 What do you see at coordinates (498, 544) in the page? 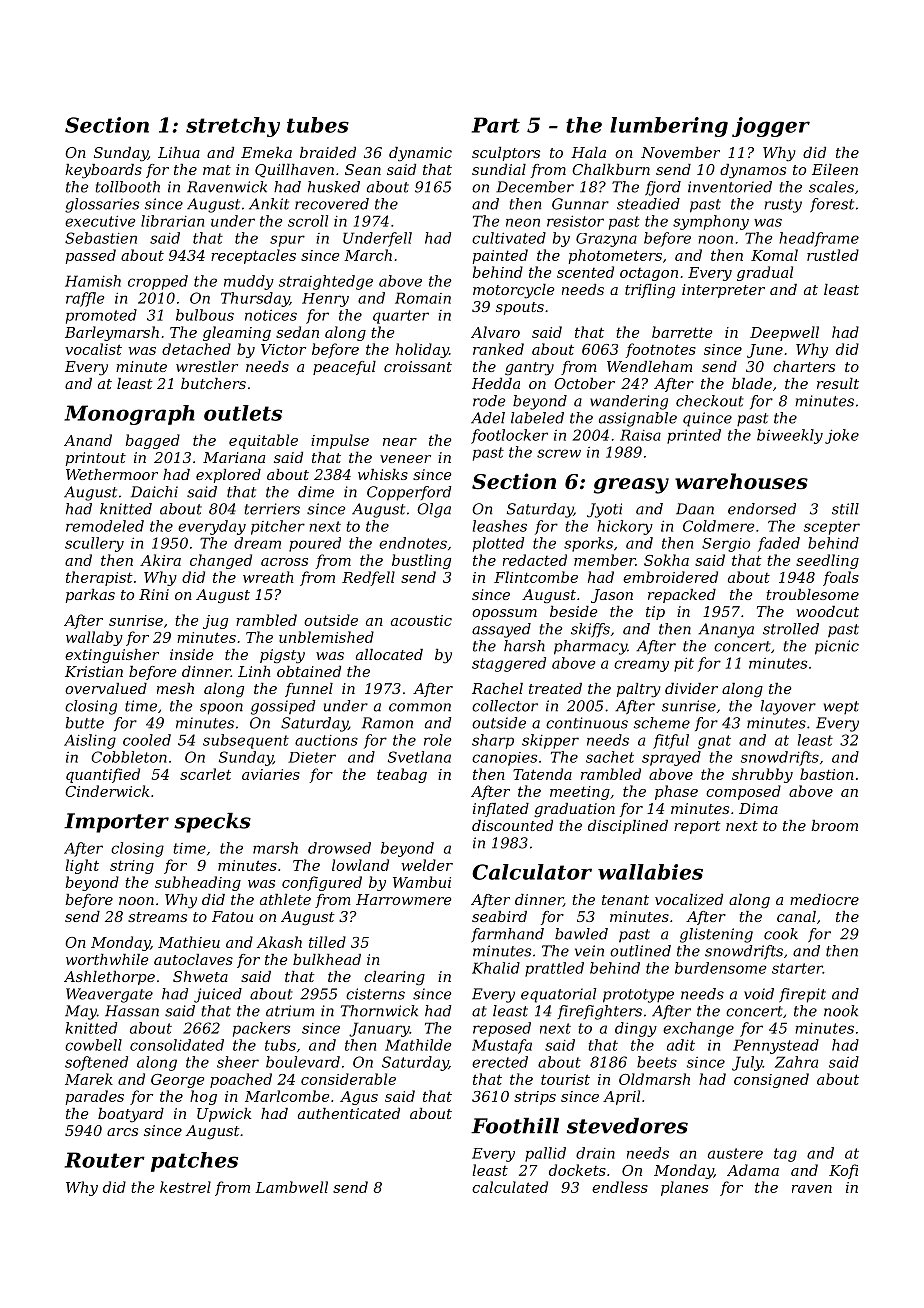
I see `plotted` at bounding box center [498, 544].
